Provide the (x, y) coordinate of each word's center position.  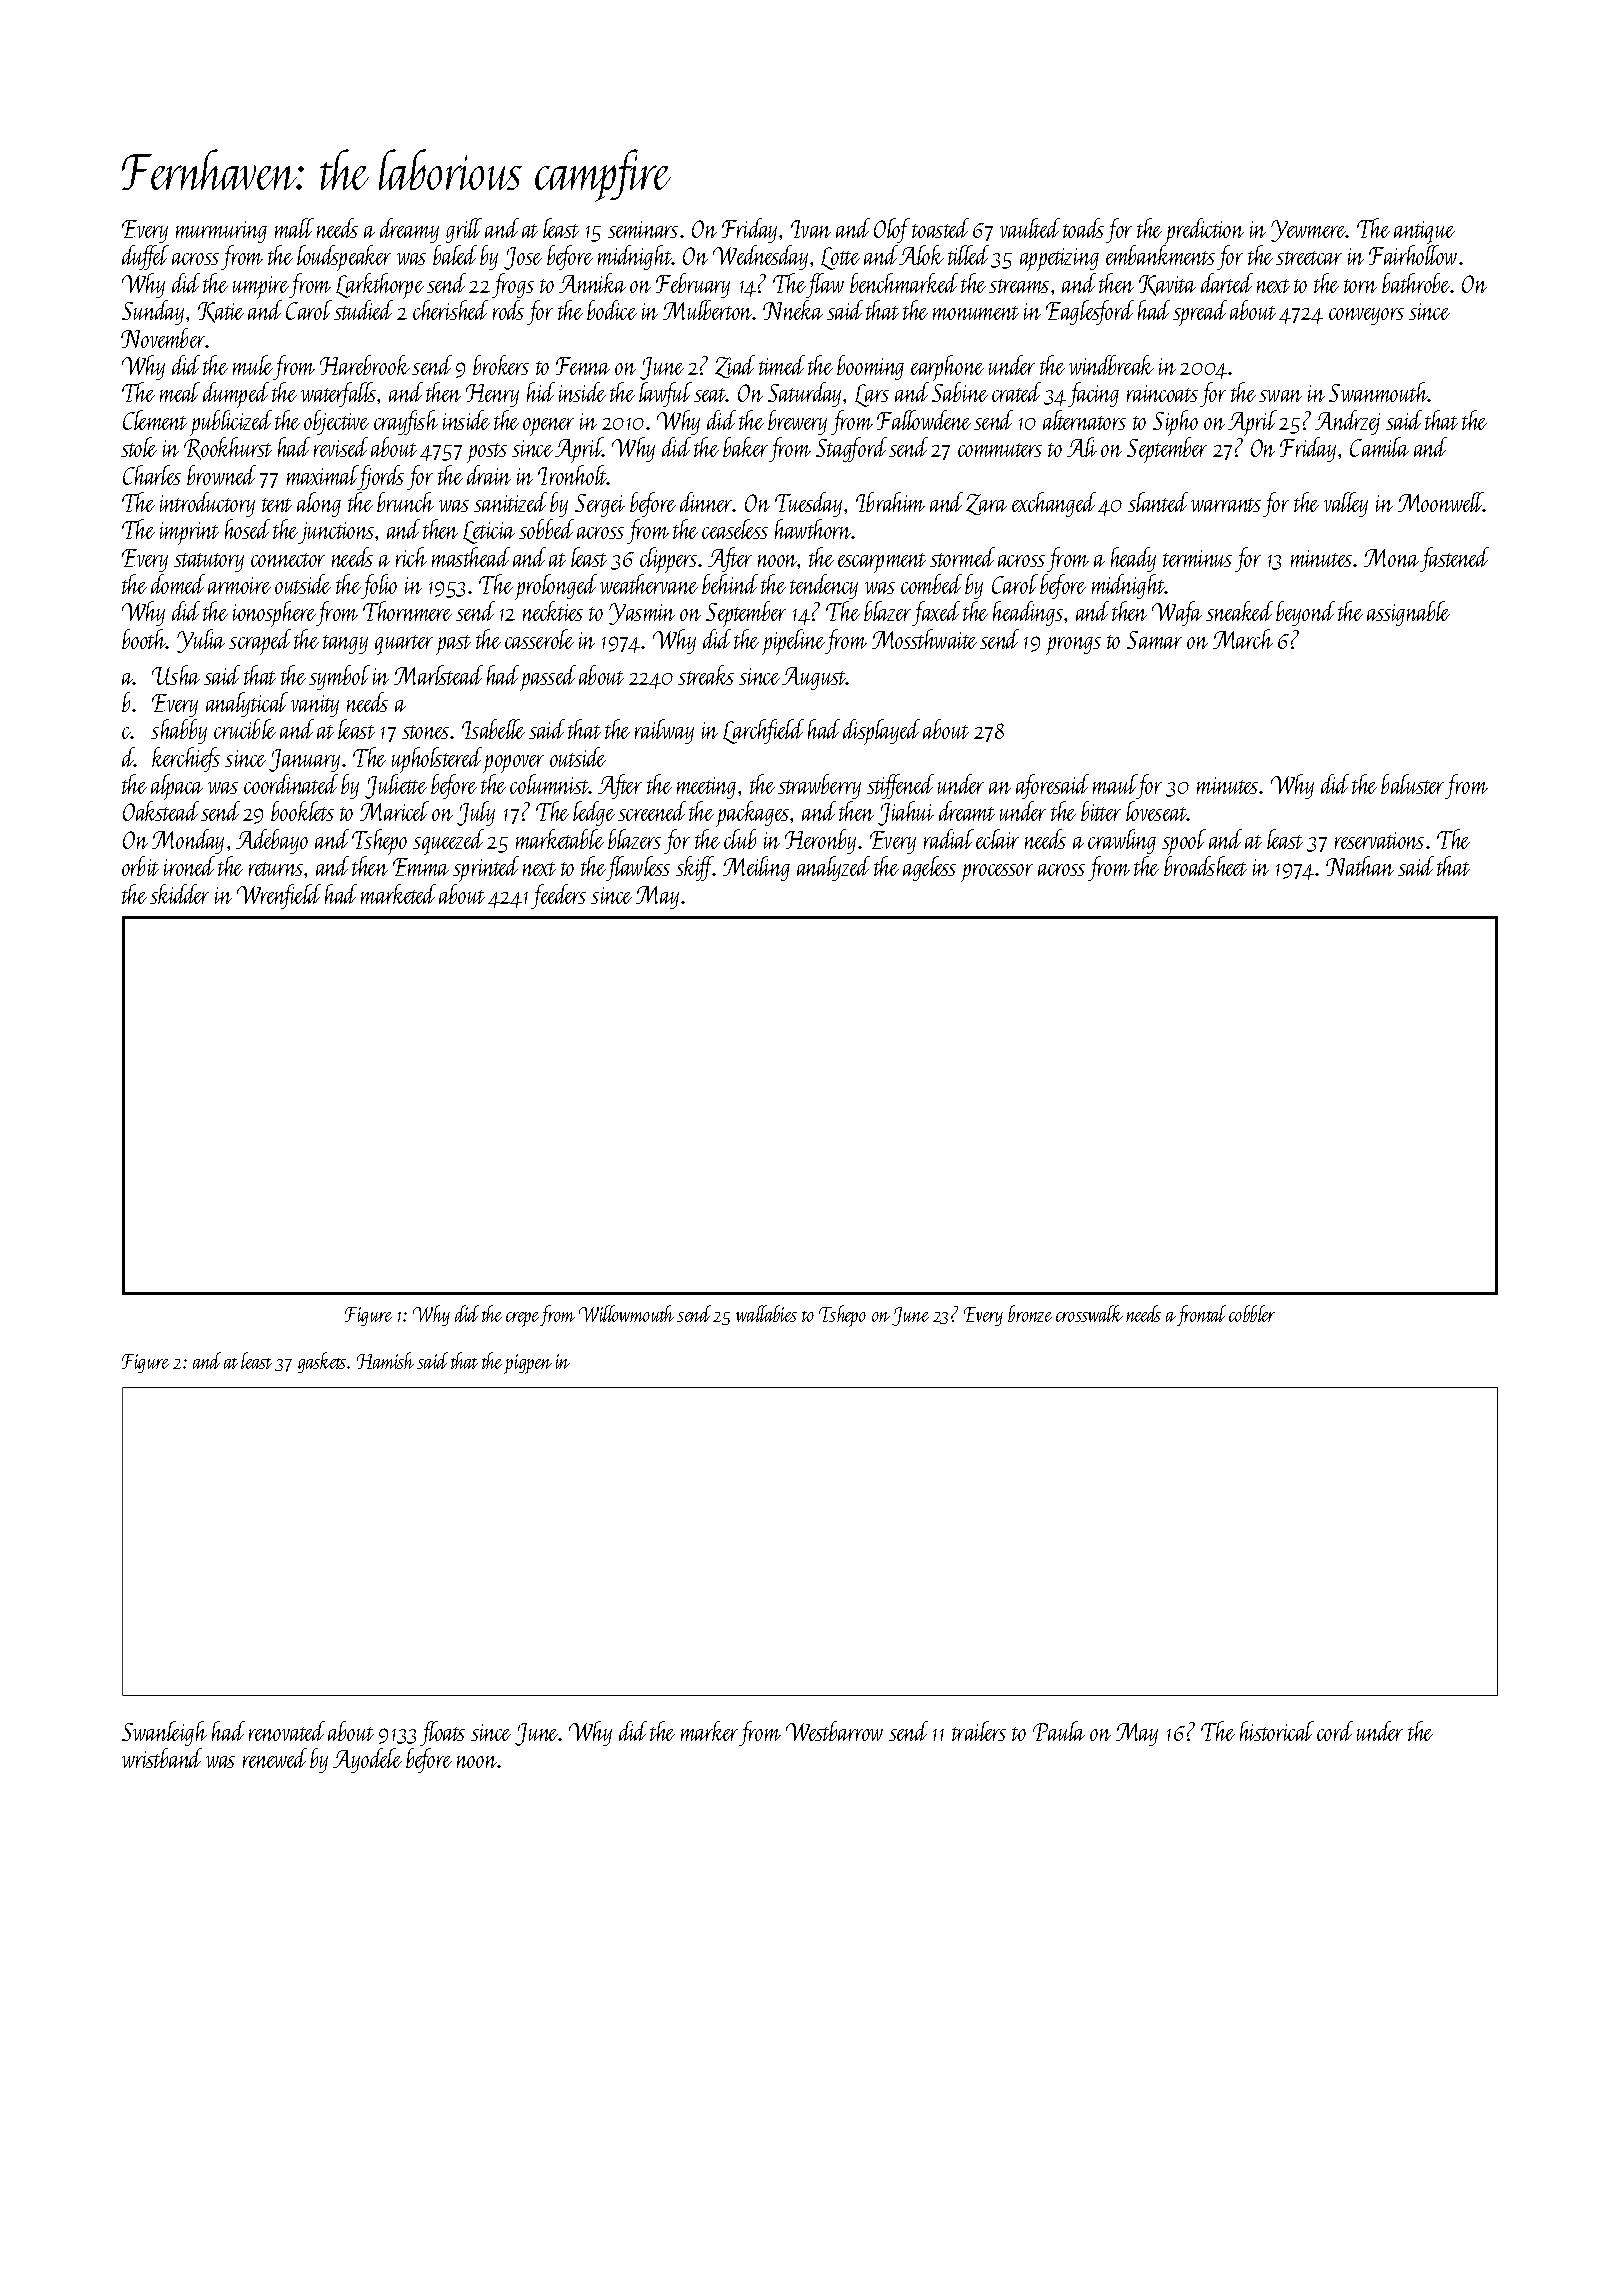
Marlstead (438, 675)
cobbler (1252, 1313)
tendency (824, 586)
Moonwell (1441, 502)
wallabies (766, 1313)
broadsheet (1205, 866)
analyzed (833, 868)
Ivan (811, 229)
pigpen (528, 1364)
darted (1227, 283)
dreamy (409, 230)
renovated (287, 1731)
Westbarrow (834, 1731)
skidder (179, 894)
